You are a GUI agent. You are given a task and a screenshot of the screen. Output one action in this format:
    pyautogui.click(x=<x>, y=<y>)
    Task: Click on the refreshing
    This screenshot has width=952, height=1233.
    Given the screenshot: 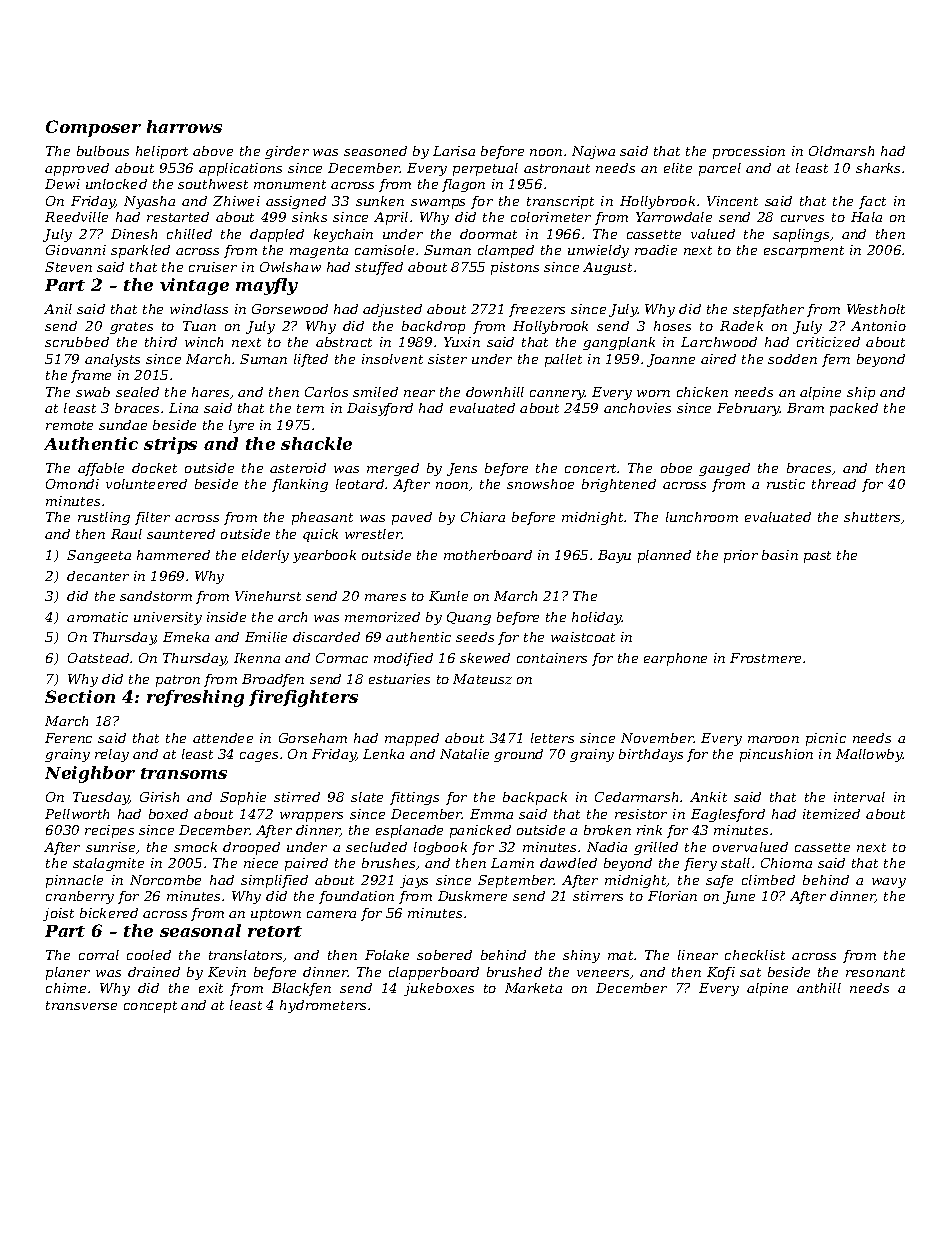 What is the action you would take?
    pyautogui.click(x=195, y=698)
